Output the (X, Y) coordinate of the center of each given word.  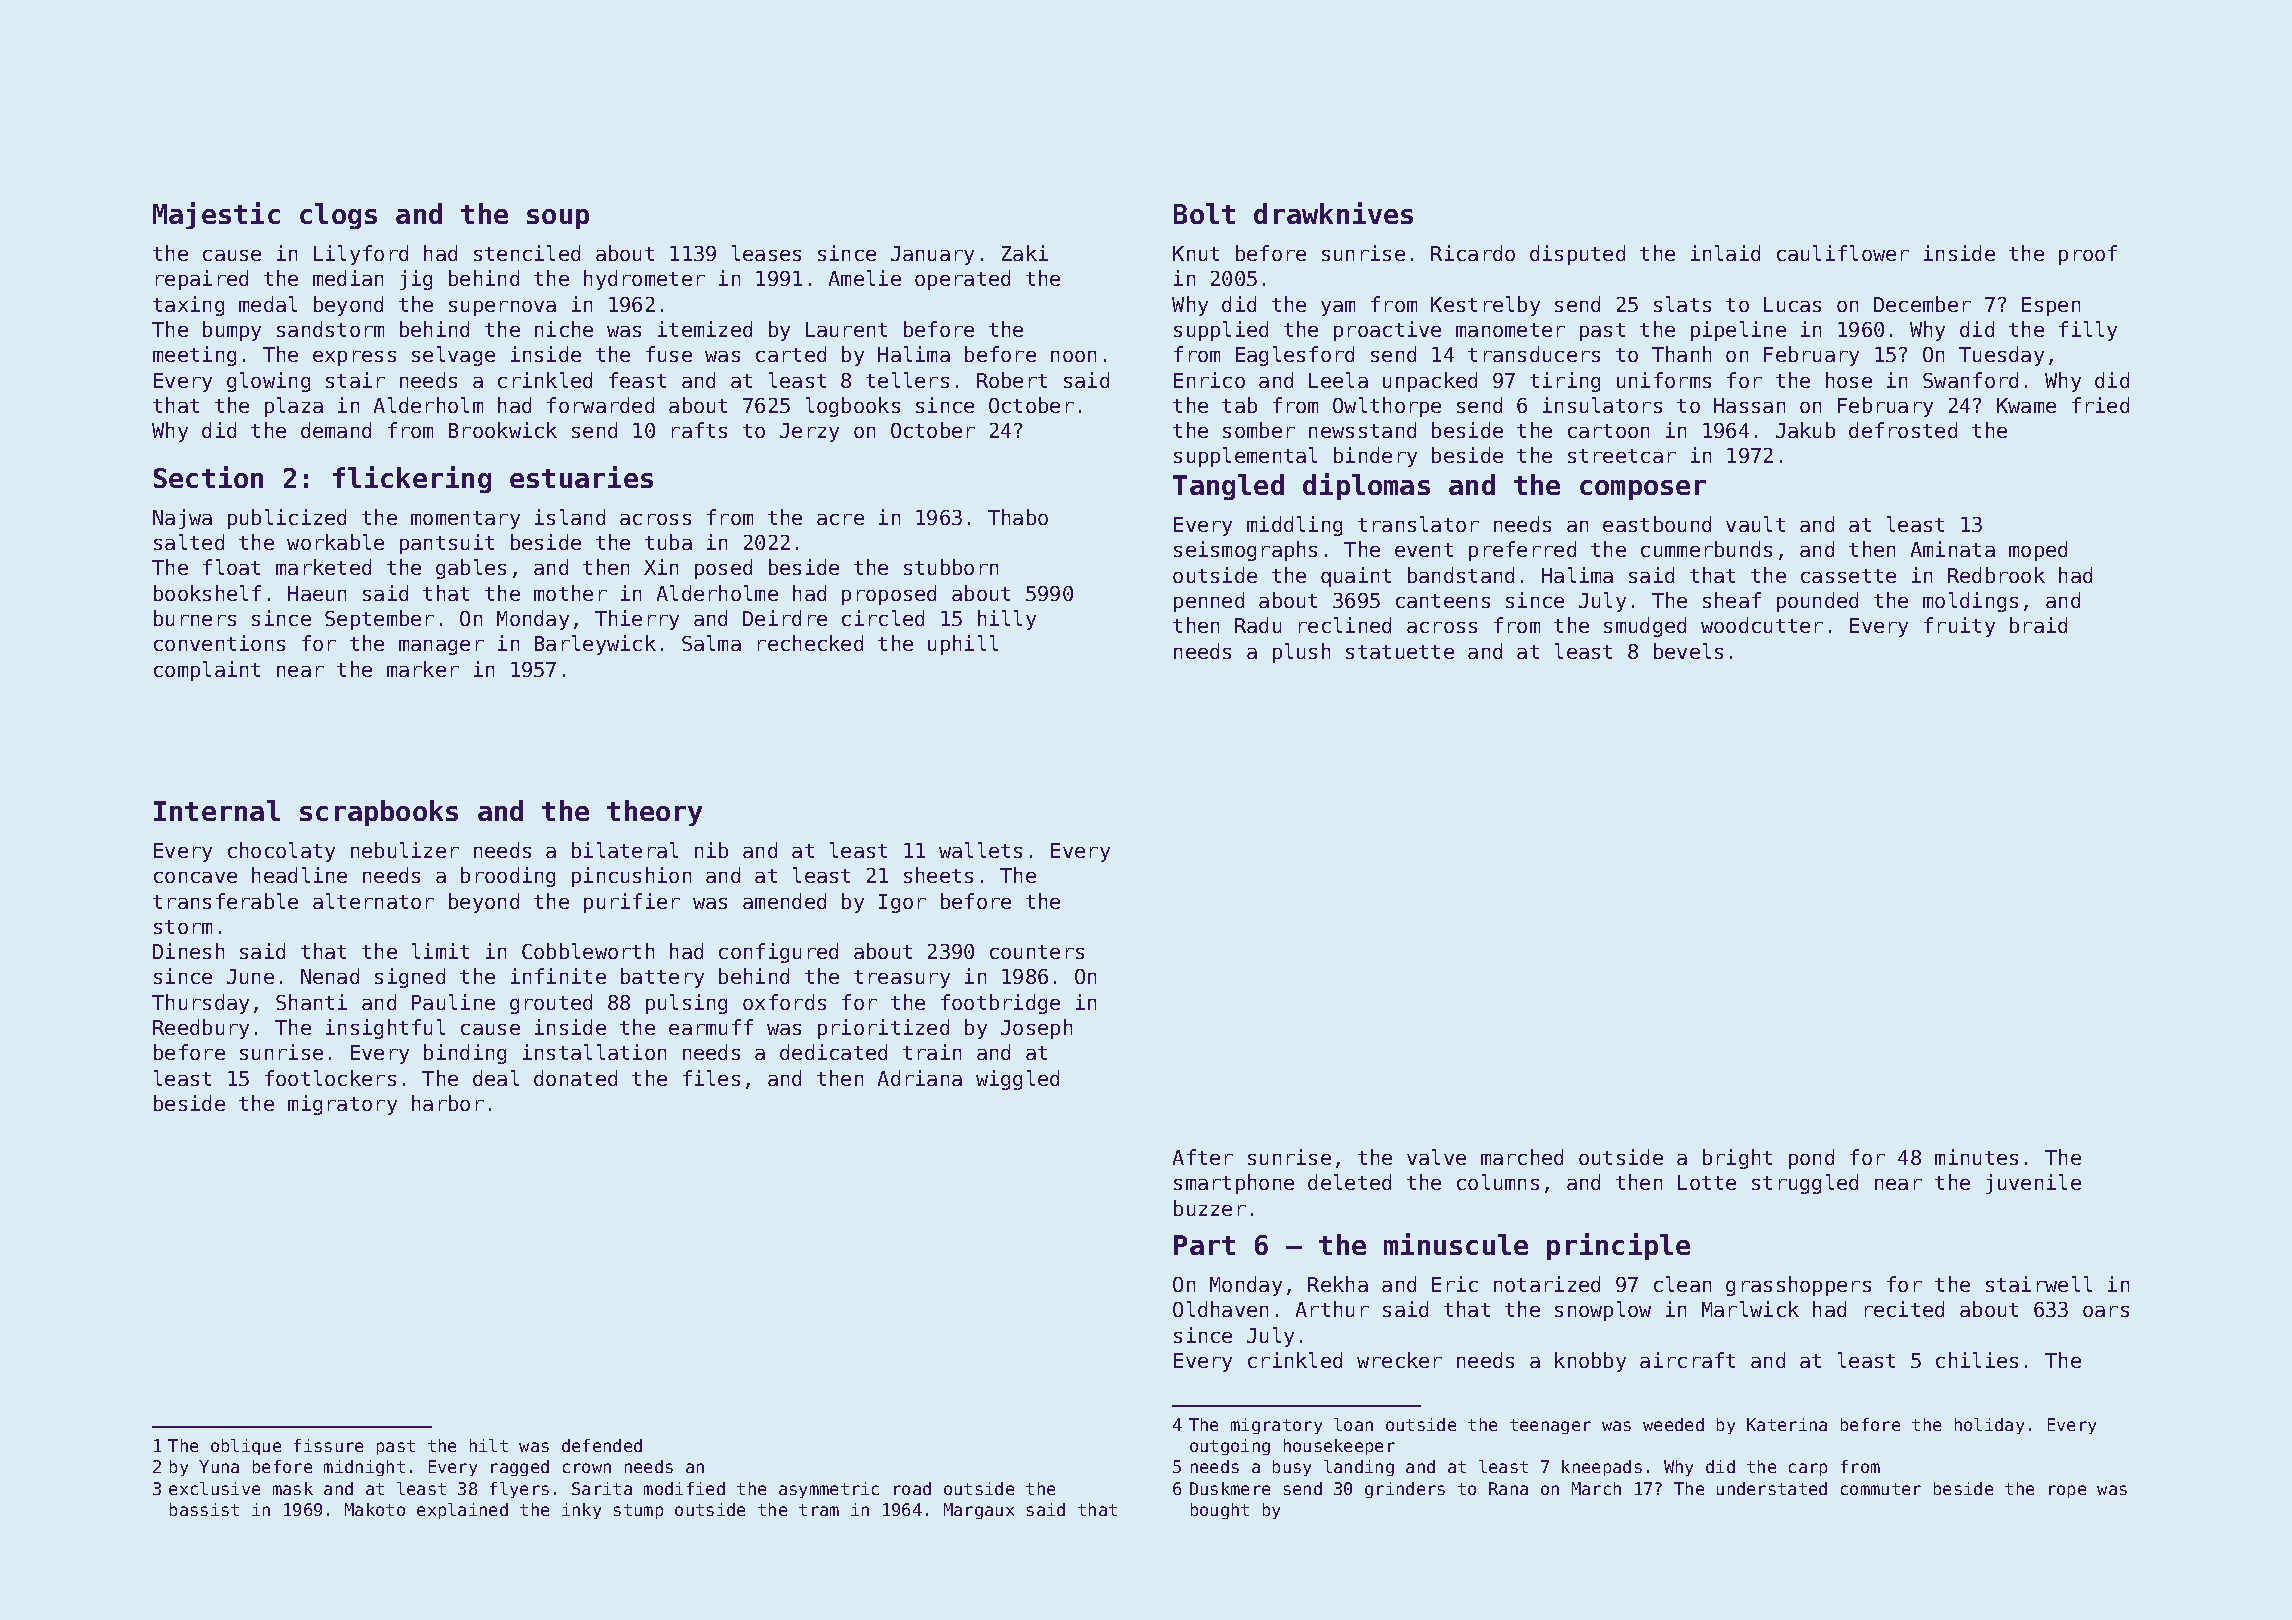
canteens (1443, 601)
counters (1037, 952)
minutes (1976, 1157)
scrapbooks (379, 813)
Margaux (979, 1511)
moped (2038, 551)
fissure (328, 1445)
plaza (294, 407)
